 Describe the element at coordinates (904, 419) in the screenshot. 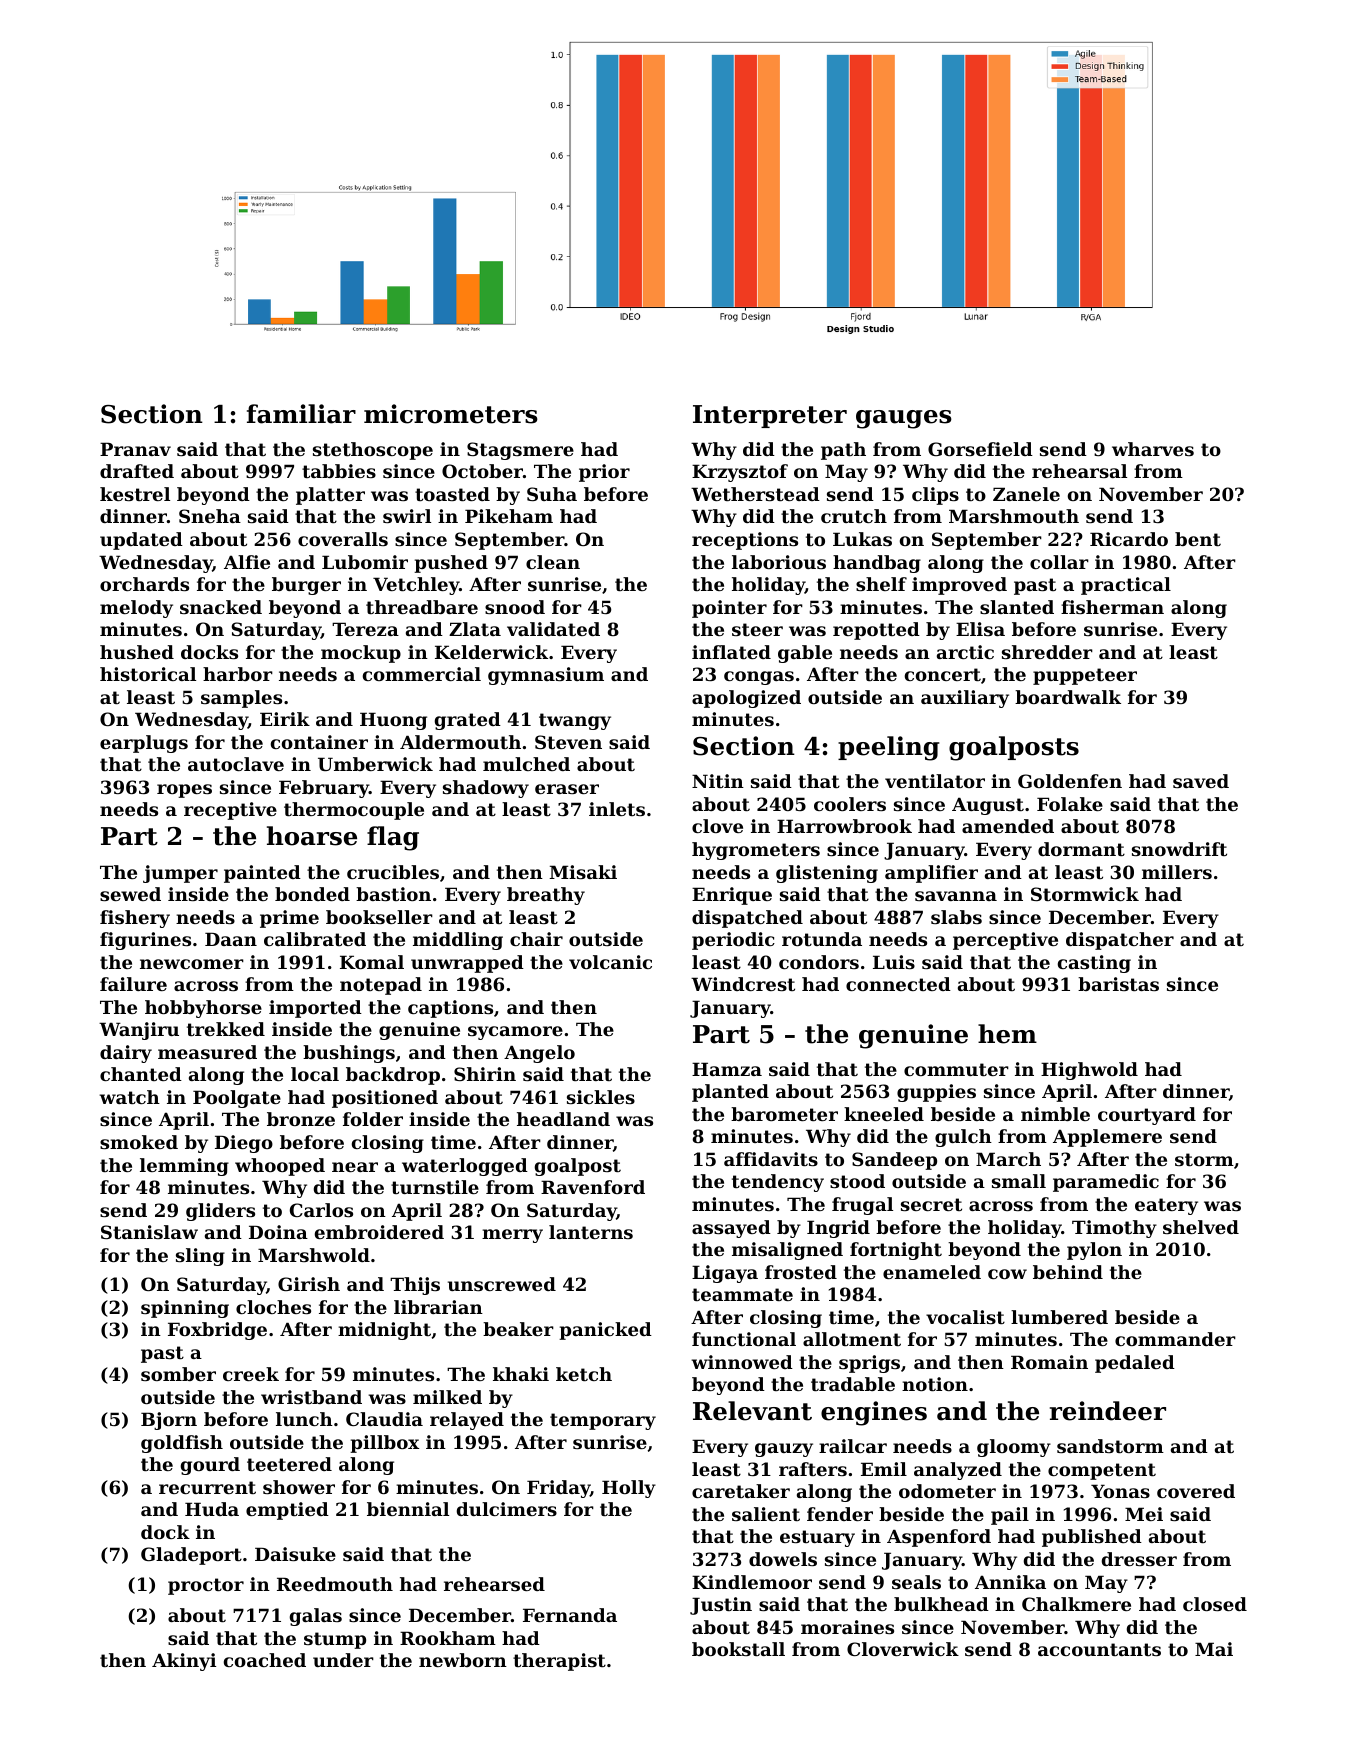

I see `gauges` at that location.
